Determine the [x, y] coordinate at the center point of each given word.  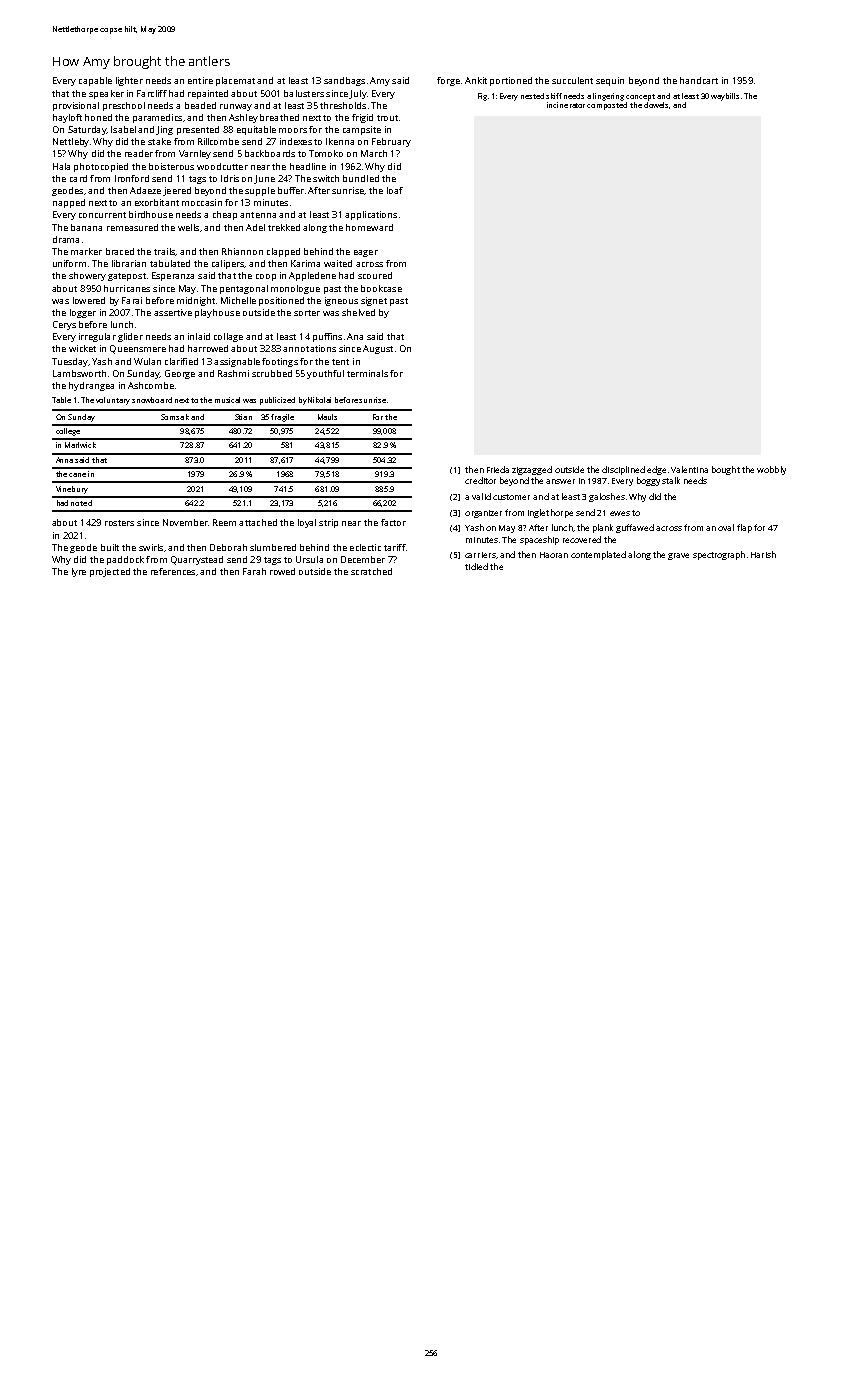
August [378, 349]
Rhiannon [242, 251]
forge [448, 81]
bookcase [381, 288]
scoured [375, 275]
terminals [367, 373]
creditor [480, 480]
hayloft [67, 118]
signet [374, 301]
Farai [132, 300]
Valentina [689, 469]
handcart [699, 80]
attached [258, 522]
